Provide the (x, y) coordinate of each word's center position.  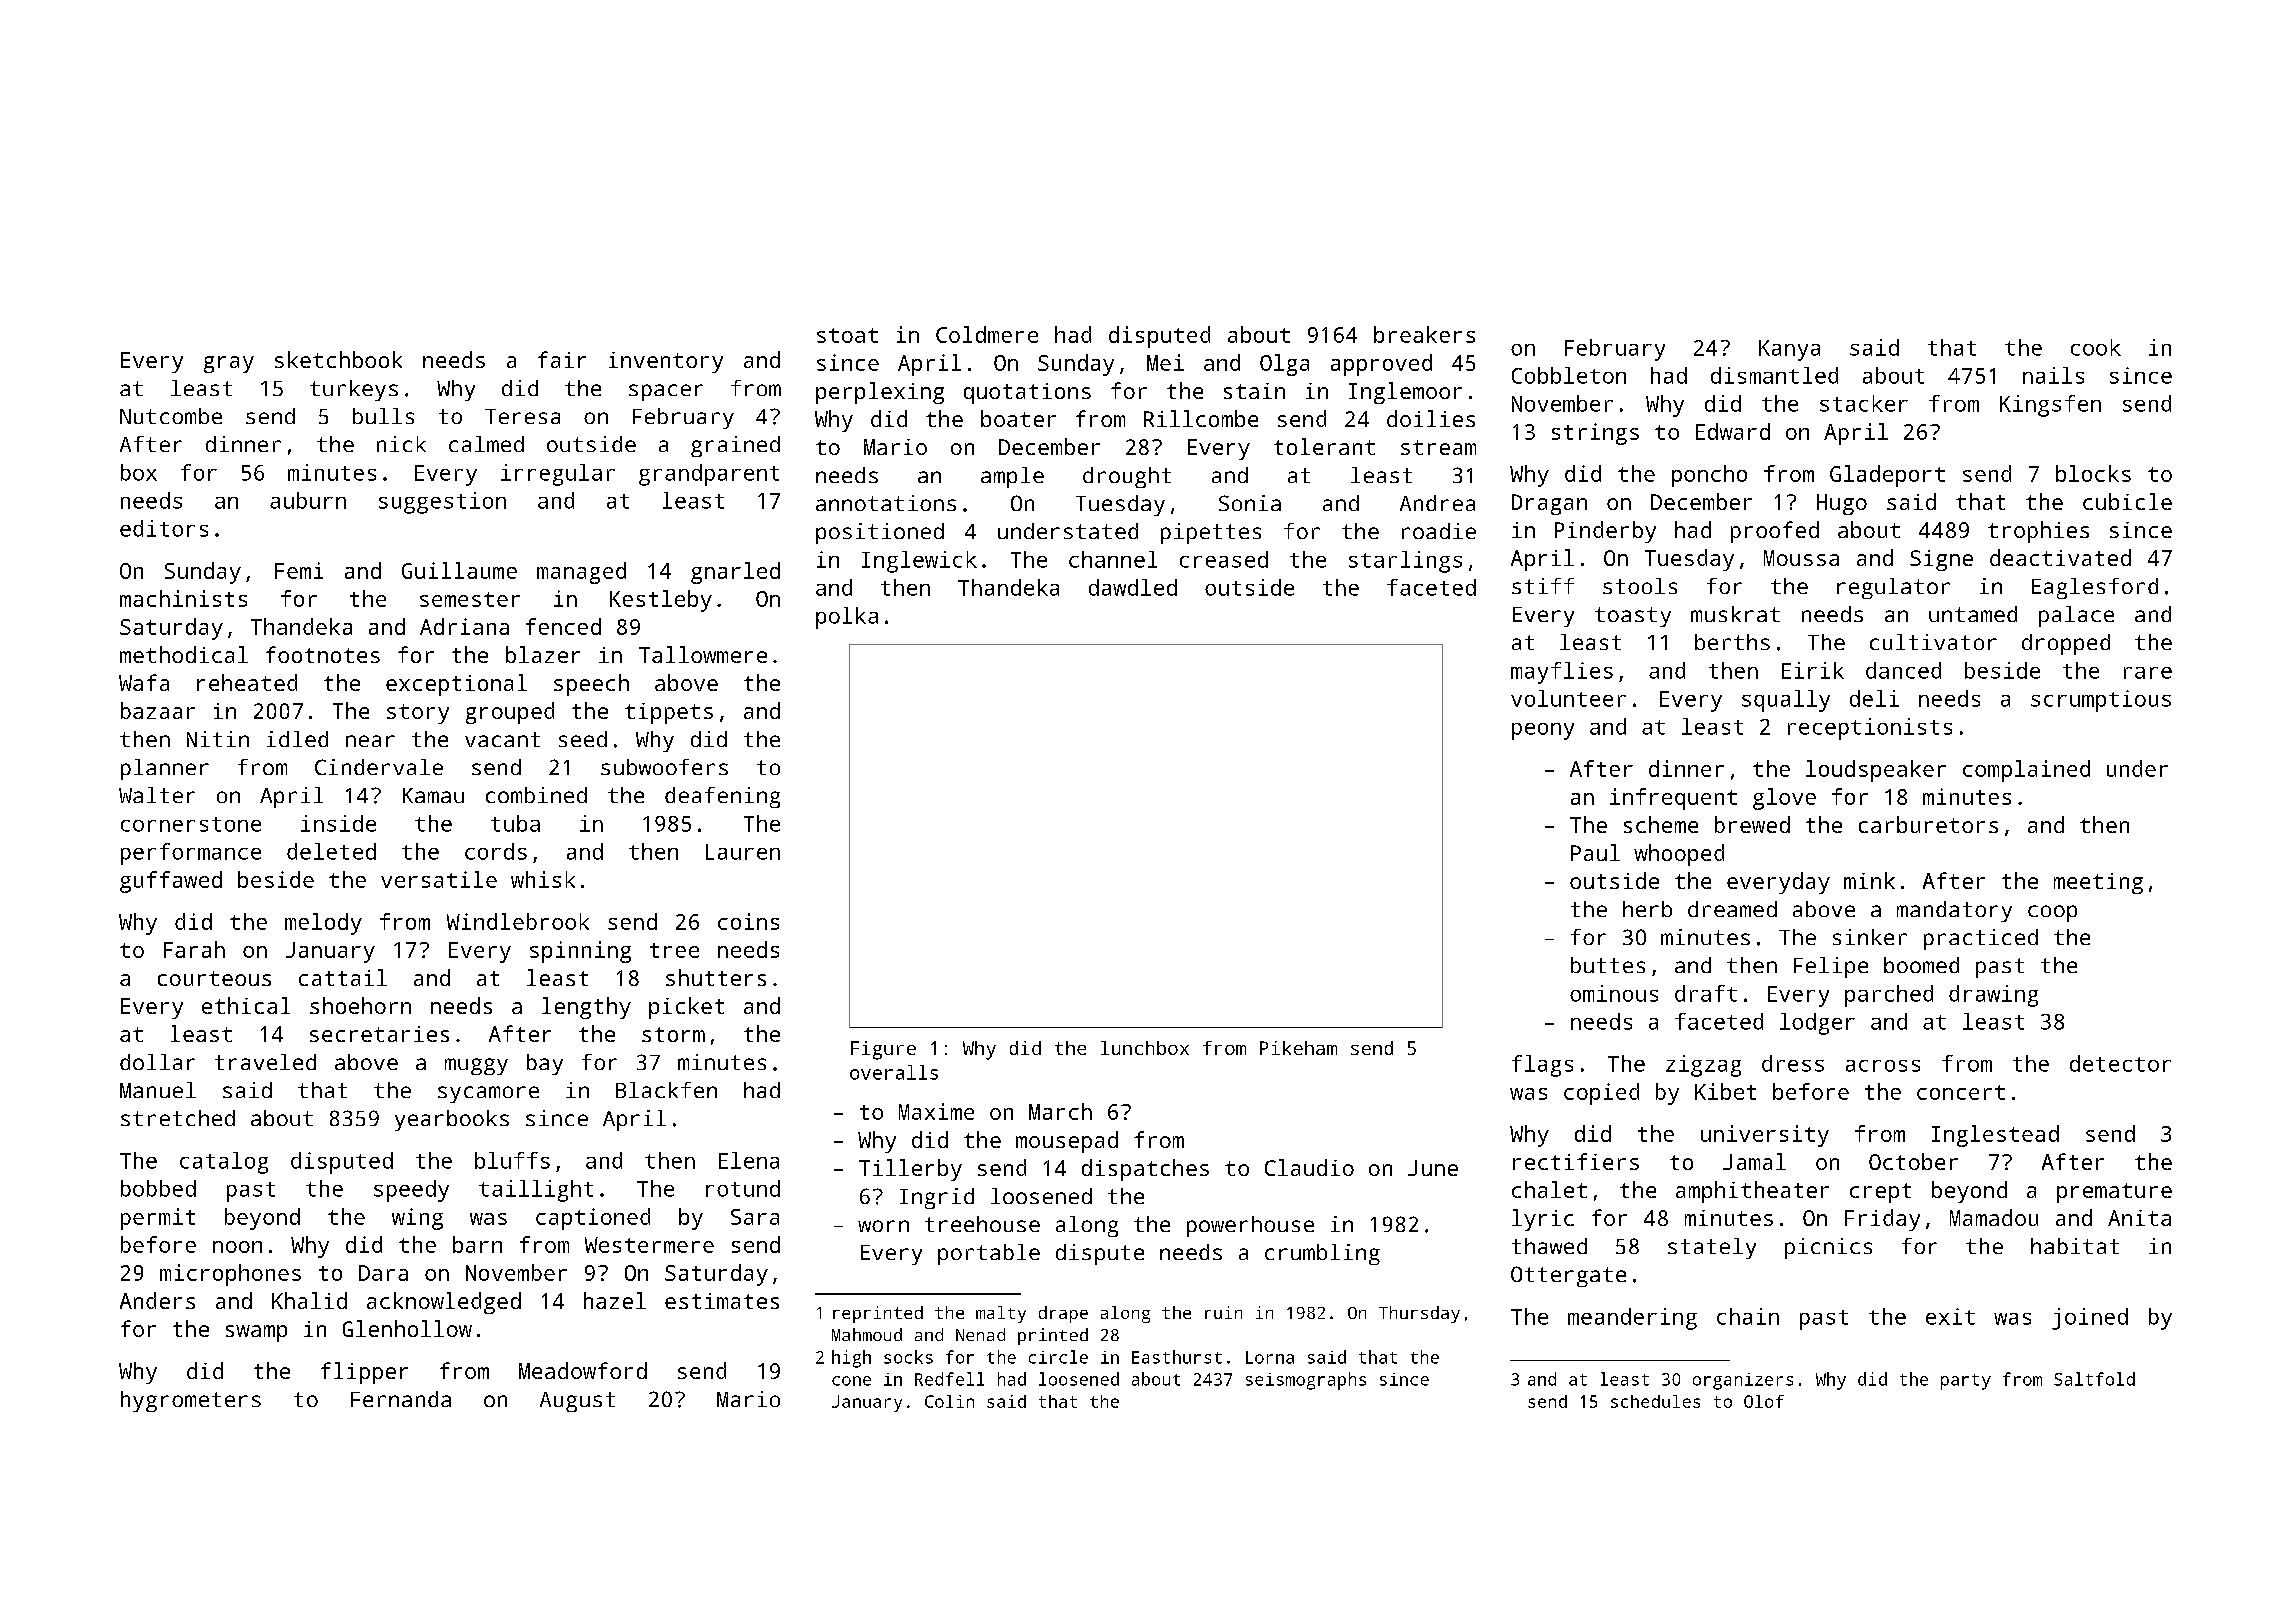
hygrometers (191, 1401)
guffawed (171, 882)
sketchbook (338, 359)
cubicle (2127, 501)
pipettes (1211, 533)
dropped (2066, 644)
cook (2096, 347)
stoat (847, 335)
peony (1543, 731)
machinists (183, 598)
